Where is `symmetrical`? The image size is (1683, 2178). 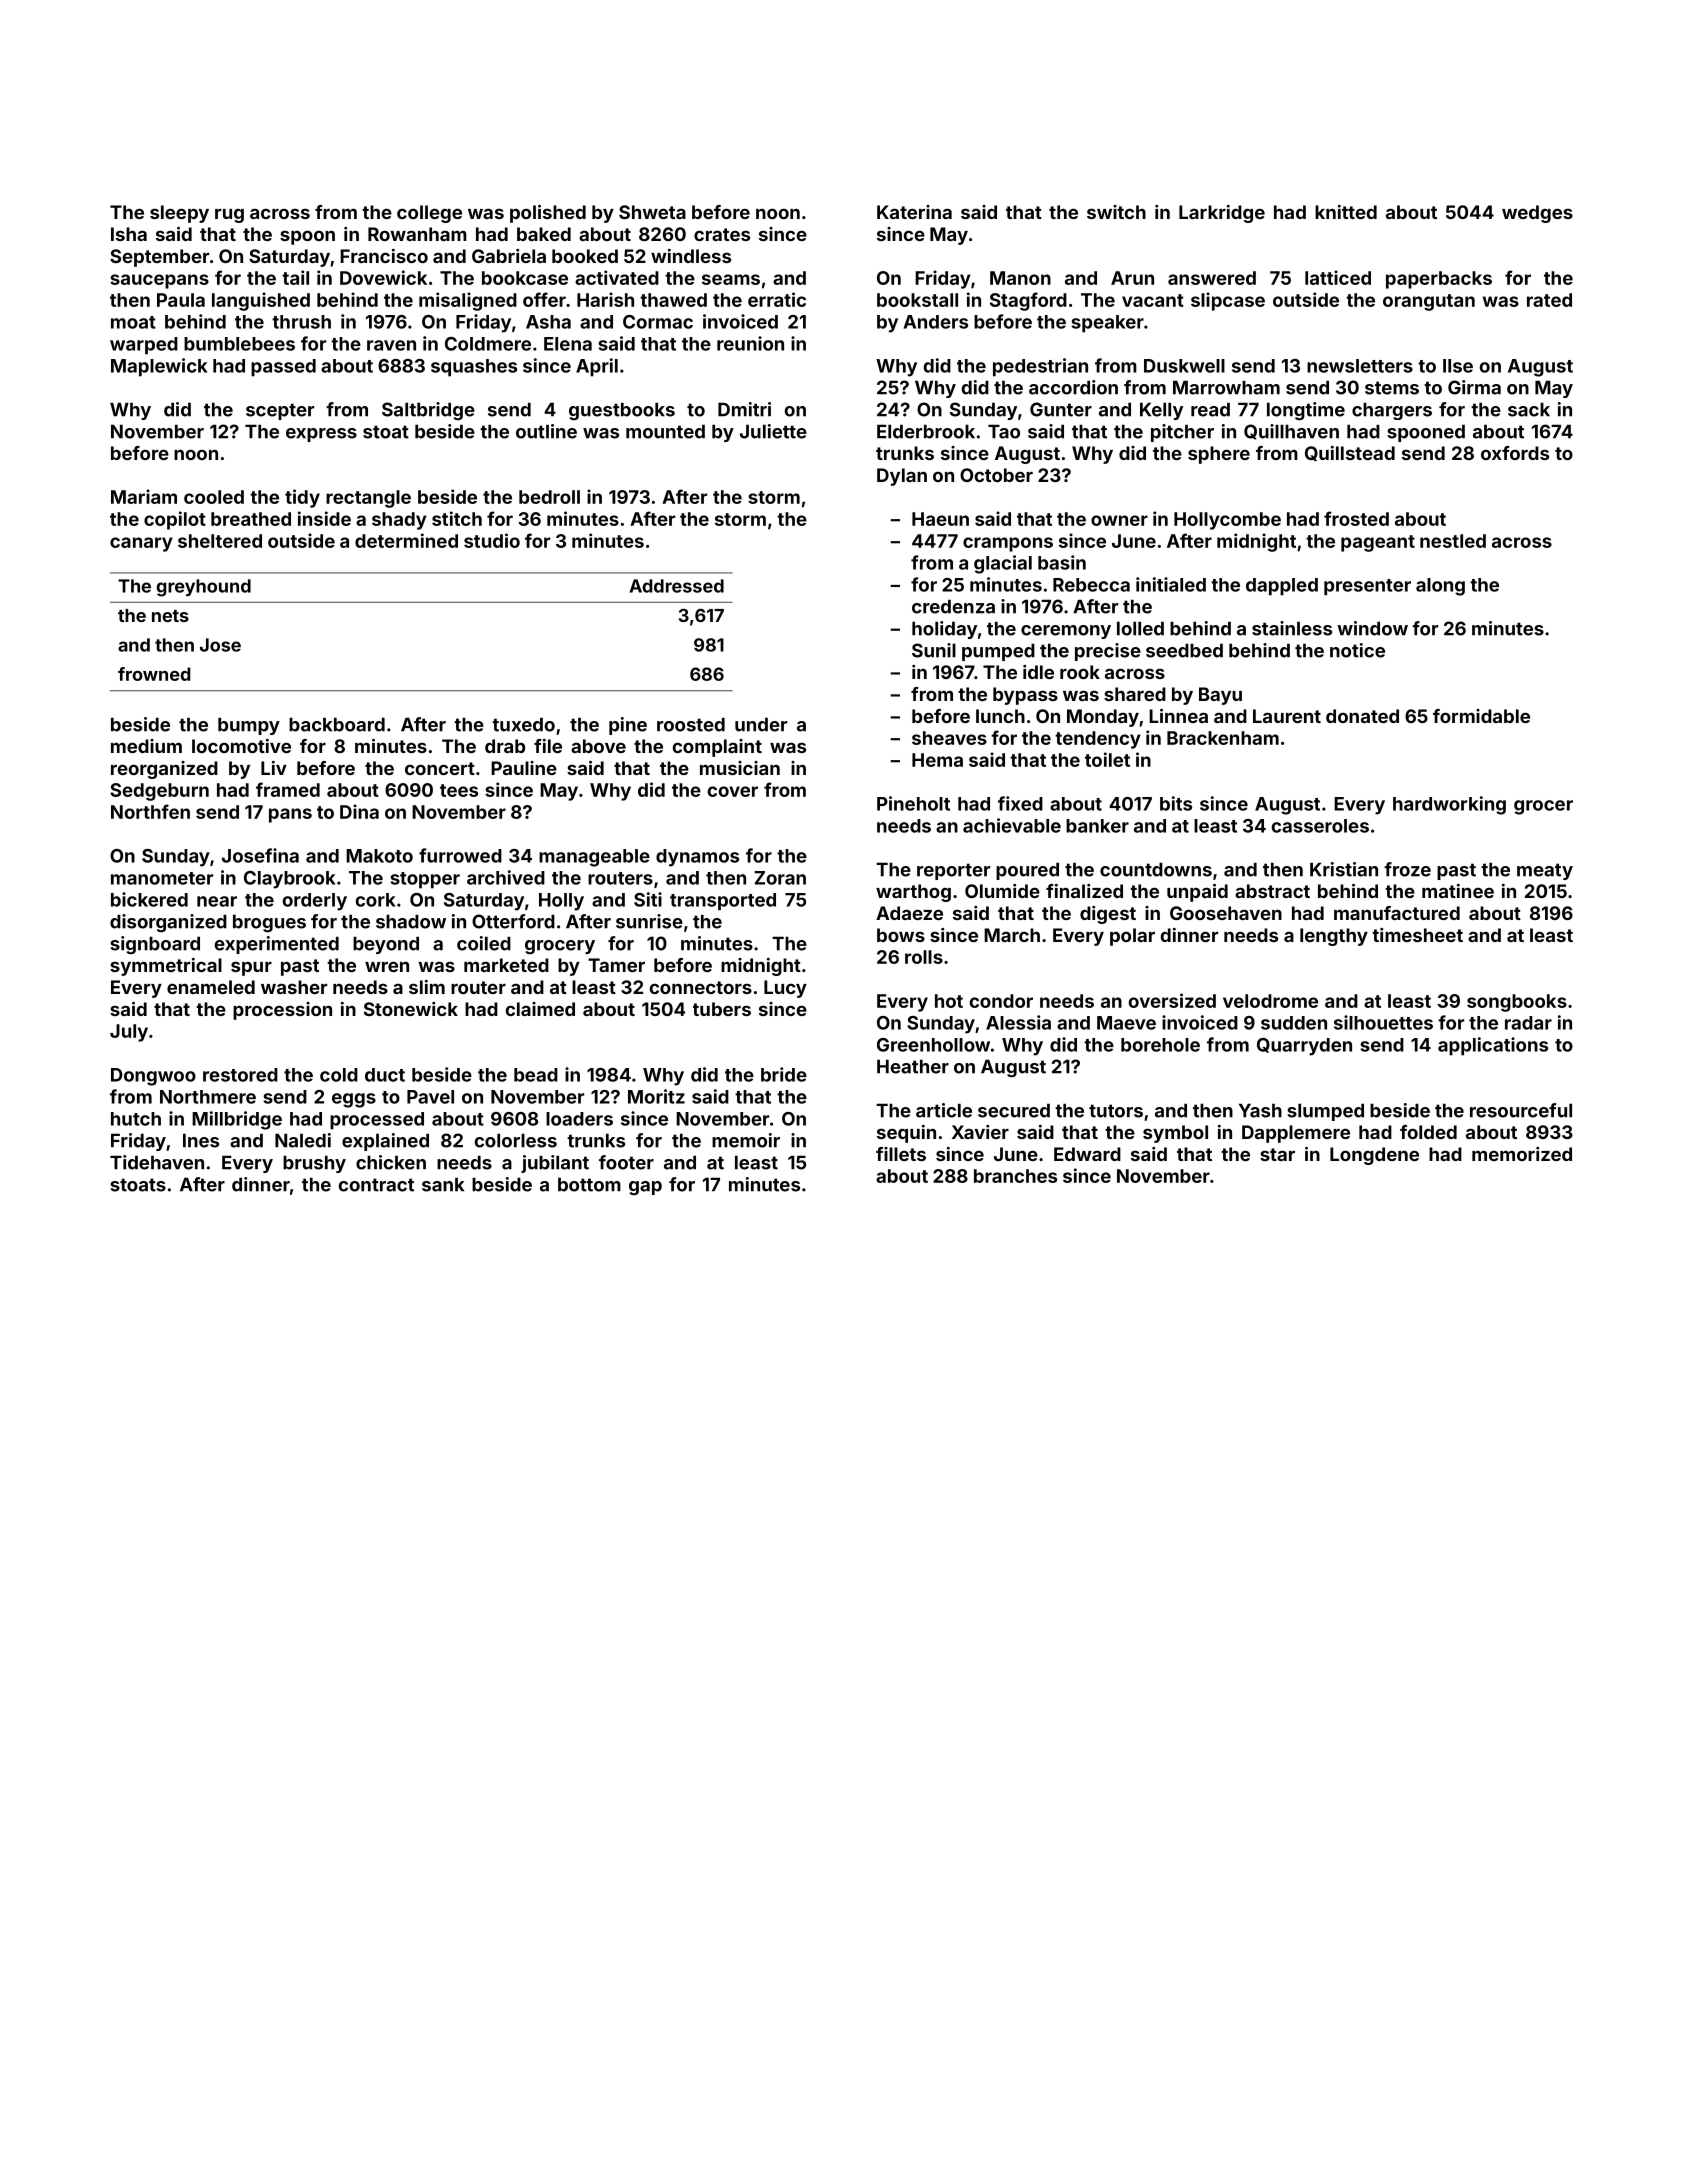 symmetrical is located at coordinates (166, 967).
